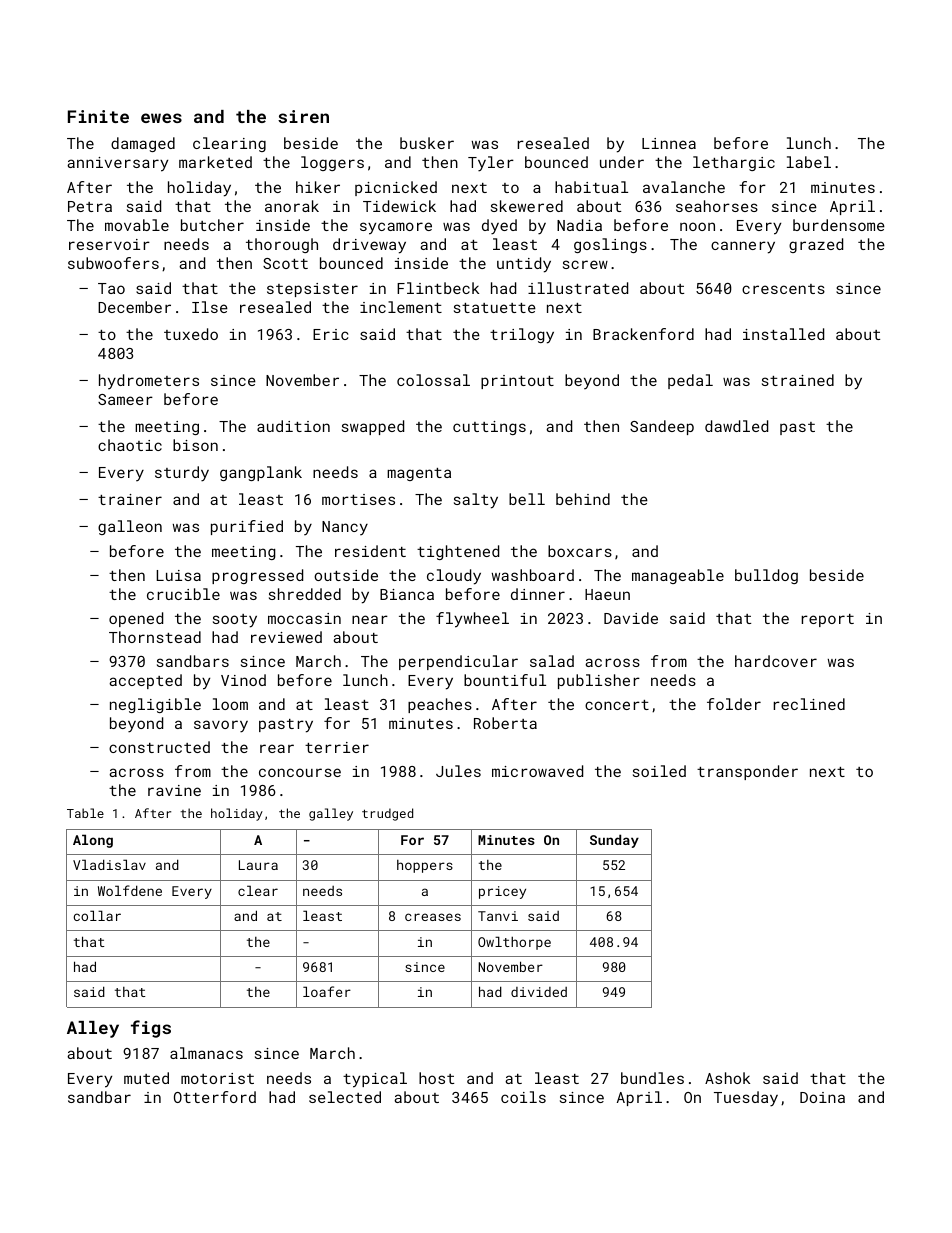 The height and width of the screenshot is (1233, 952). I want to click on bulldog, so click(766, 576).
